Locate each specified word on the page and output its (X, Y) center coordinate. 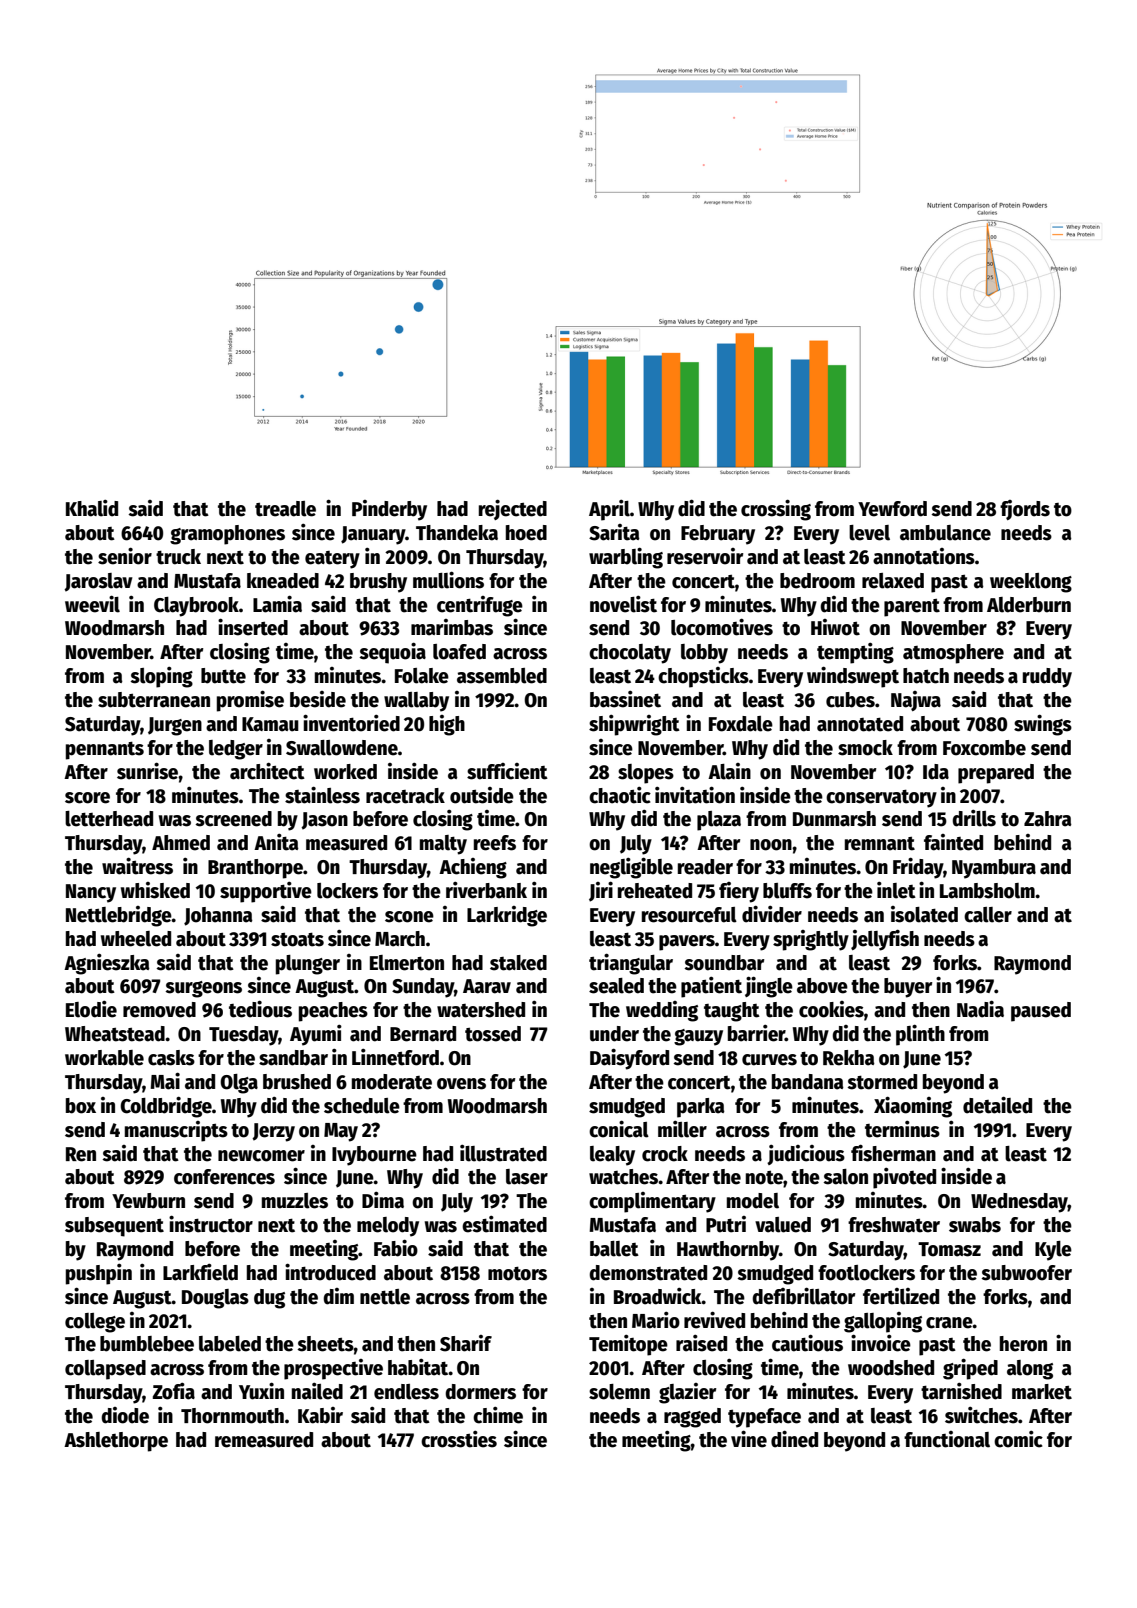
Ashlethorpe (116, 1442)
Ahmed (181, 843)
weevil (92, 604)
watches (623, 1177)
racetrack (405, 796)
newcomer (261, 1156)
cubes (850, 700)
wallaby (416, 702)
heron (1023, 1344)
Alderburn (1029, 605)
